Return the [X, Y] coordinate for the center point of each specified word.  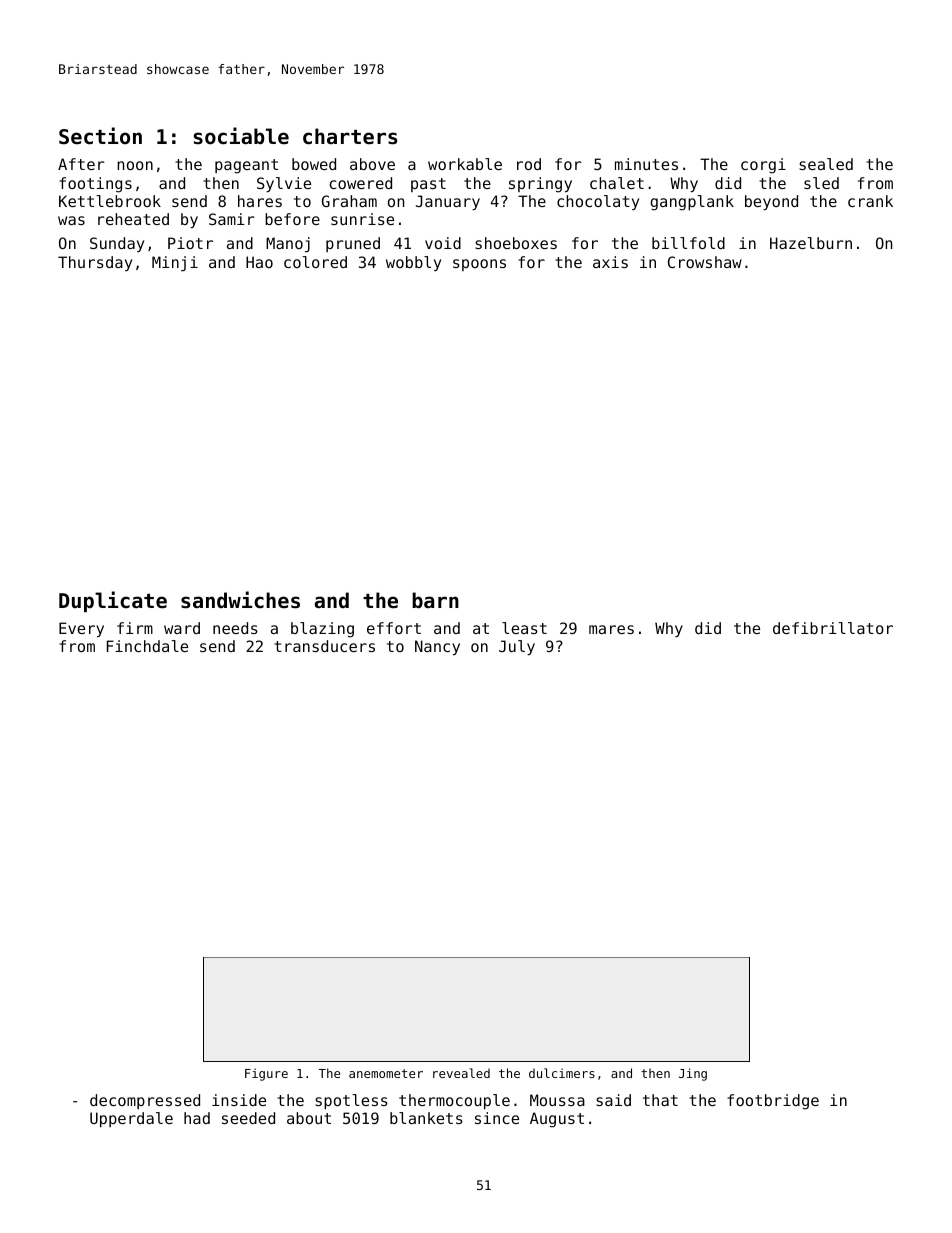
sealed [826, 164]
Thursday [95, 263]
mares [611, 629]
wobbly [413, 263]
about [309, 1118]
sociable [241, 136]
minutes [646, 164]
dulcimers [562, 1073]
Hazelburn [811, 243]
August [557, 1120]
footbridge [773, 1102]
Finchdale [147, 646]
